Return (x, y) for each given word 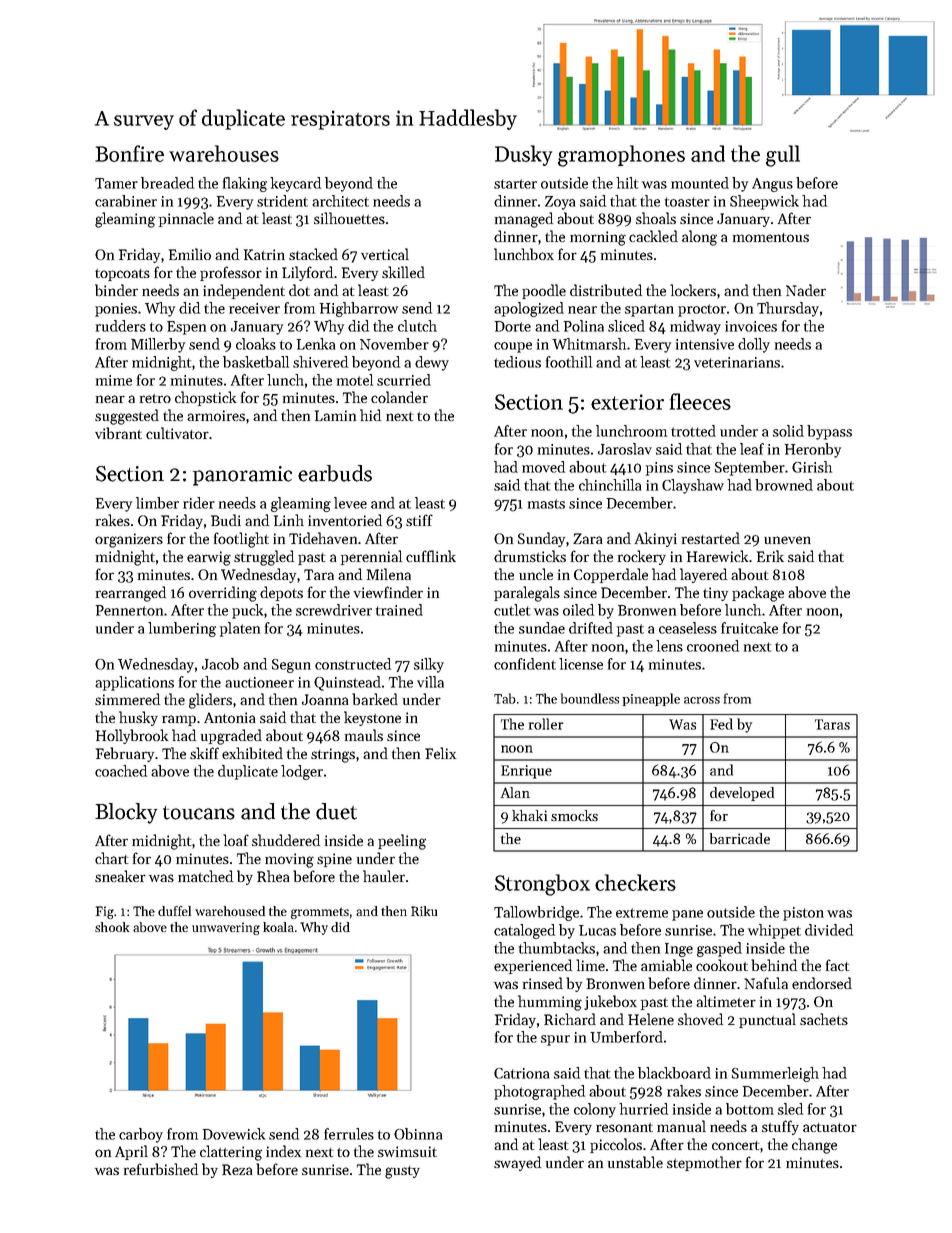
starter (515, 184)
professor (231, 273)
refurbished (161, 1169)
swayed (517, 1163)
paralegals (527, 594)
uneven (787, 540)
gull (783, 156)
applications (134, 683)
